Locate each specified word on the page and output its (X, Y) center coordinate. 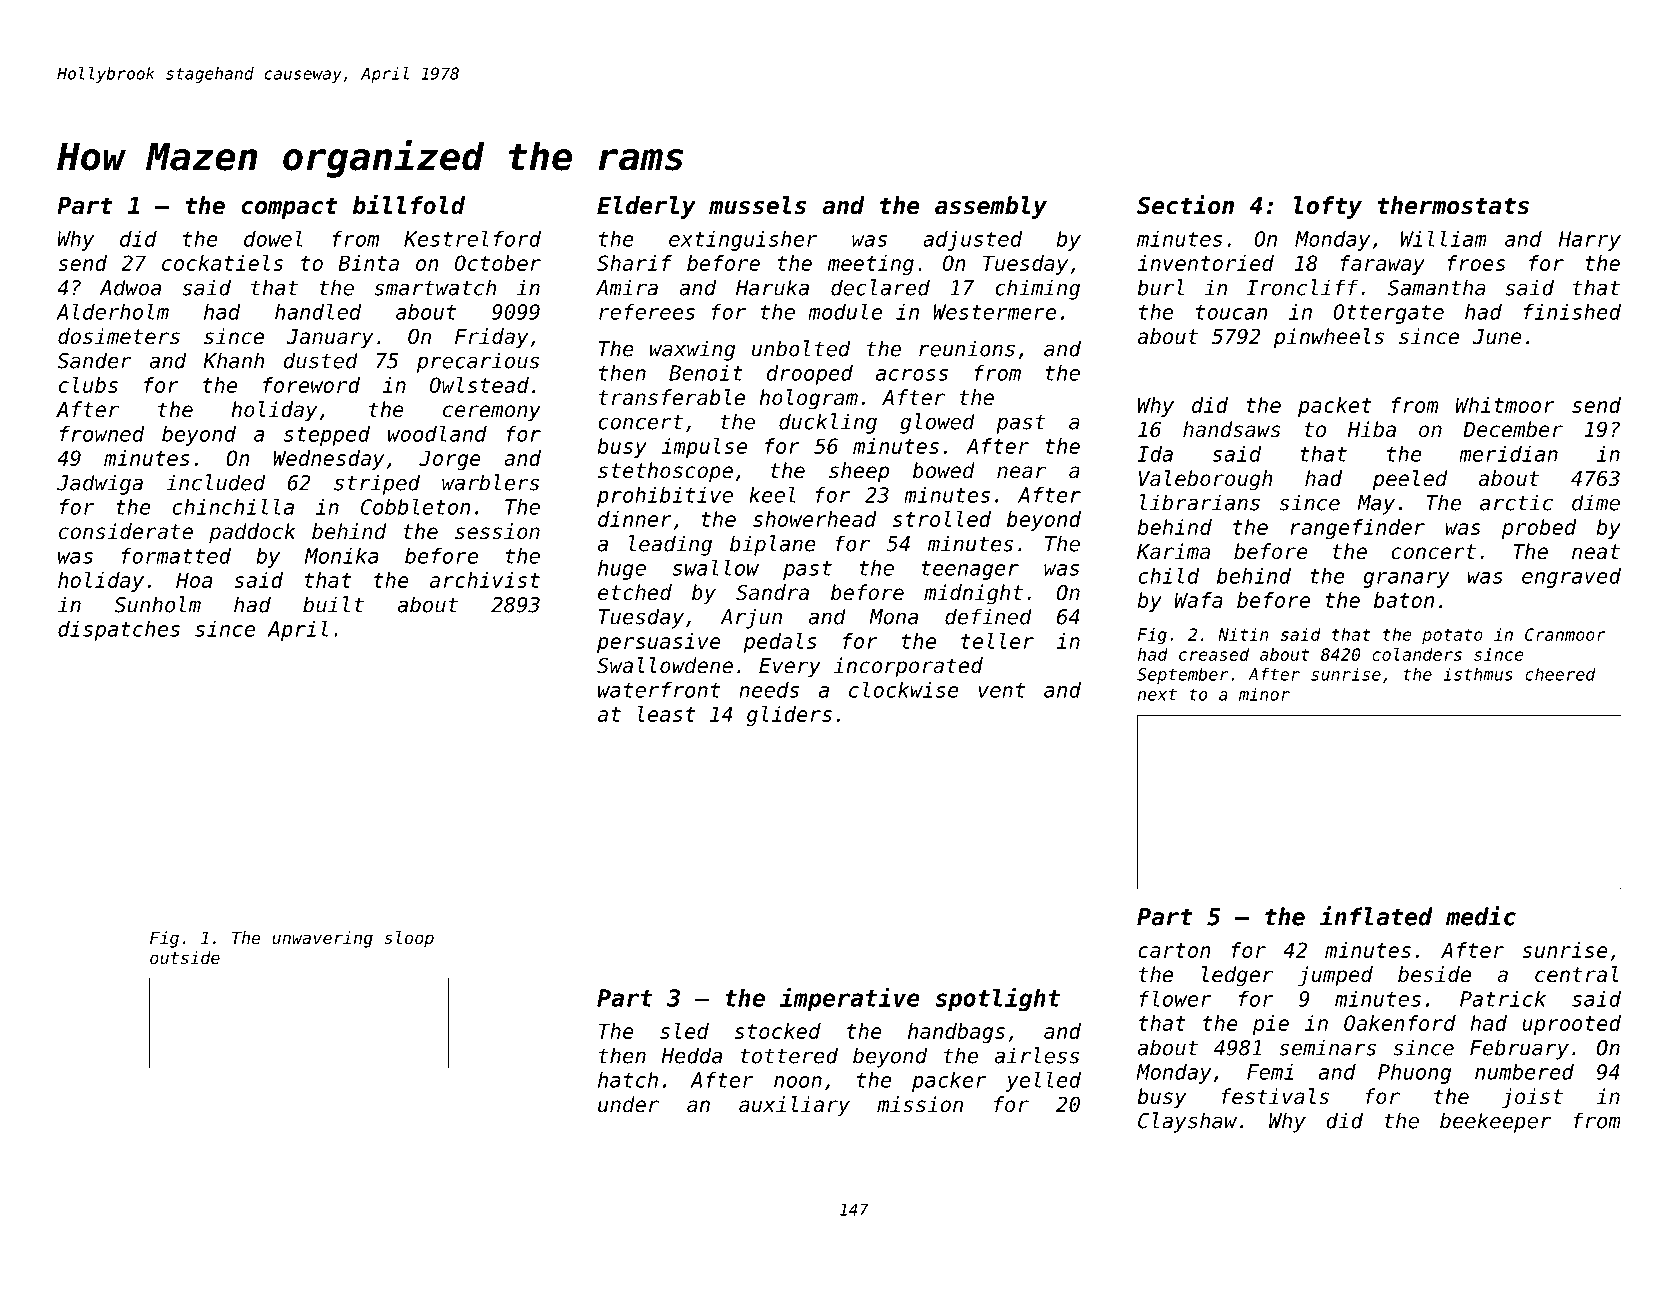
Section (1185, 205)
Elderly (646, 207)
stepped (327, 436)
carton (1174, 950)
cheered (1560, 674)
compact (289, 208)
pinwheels (1329, 338)
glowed (937, 423)
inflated (1376, 916)
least (666, 714)
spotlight (997, 999)
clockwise (904, 689)
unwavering (322, 939)
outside (185, 957)
